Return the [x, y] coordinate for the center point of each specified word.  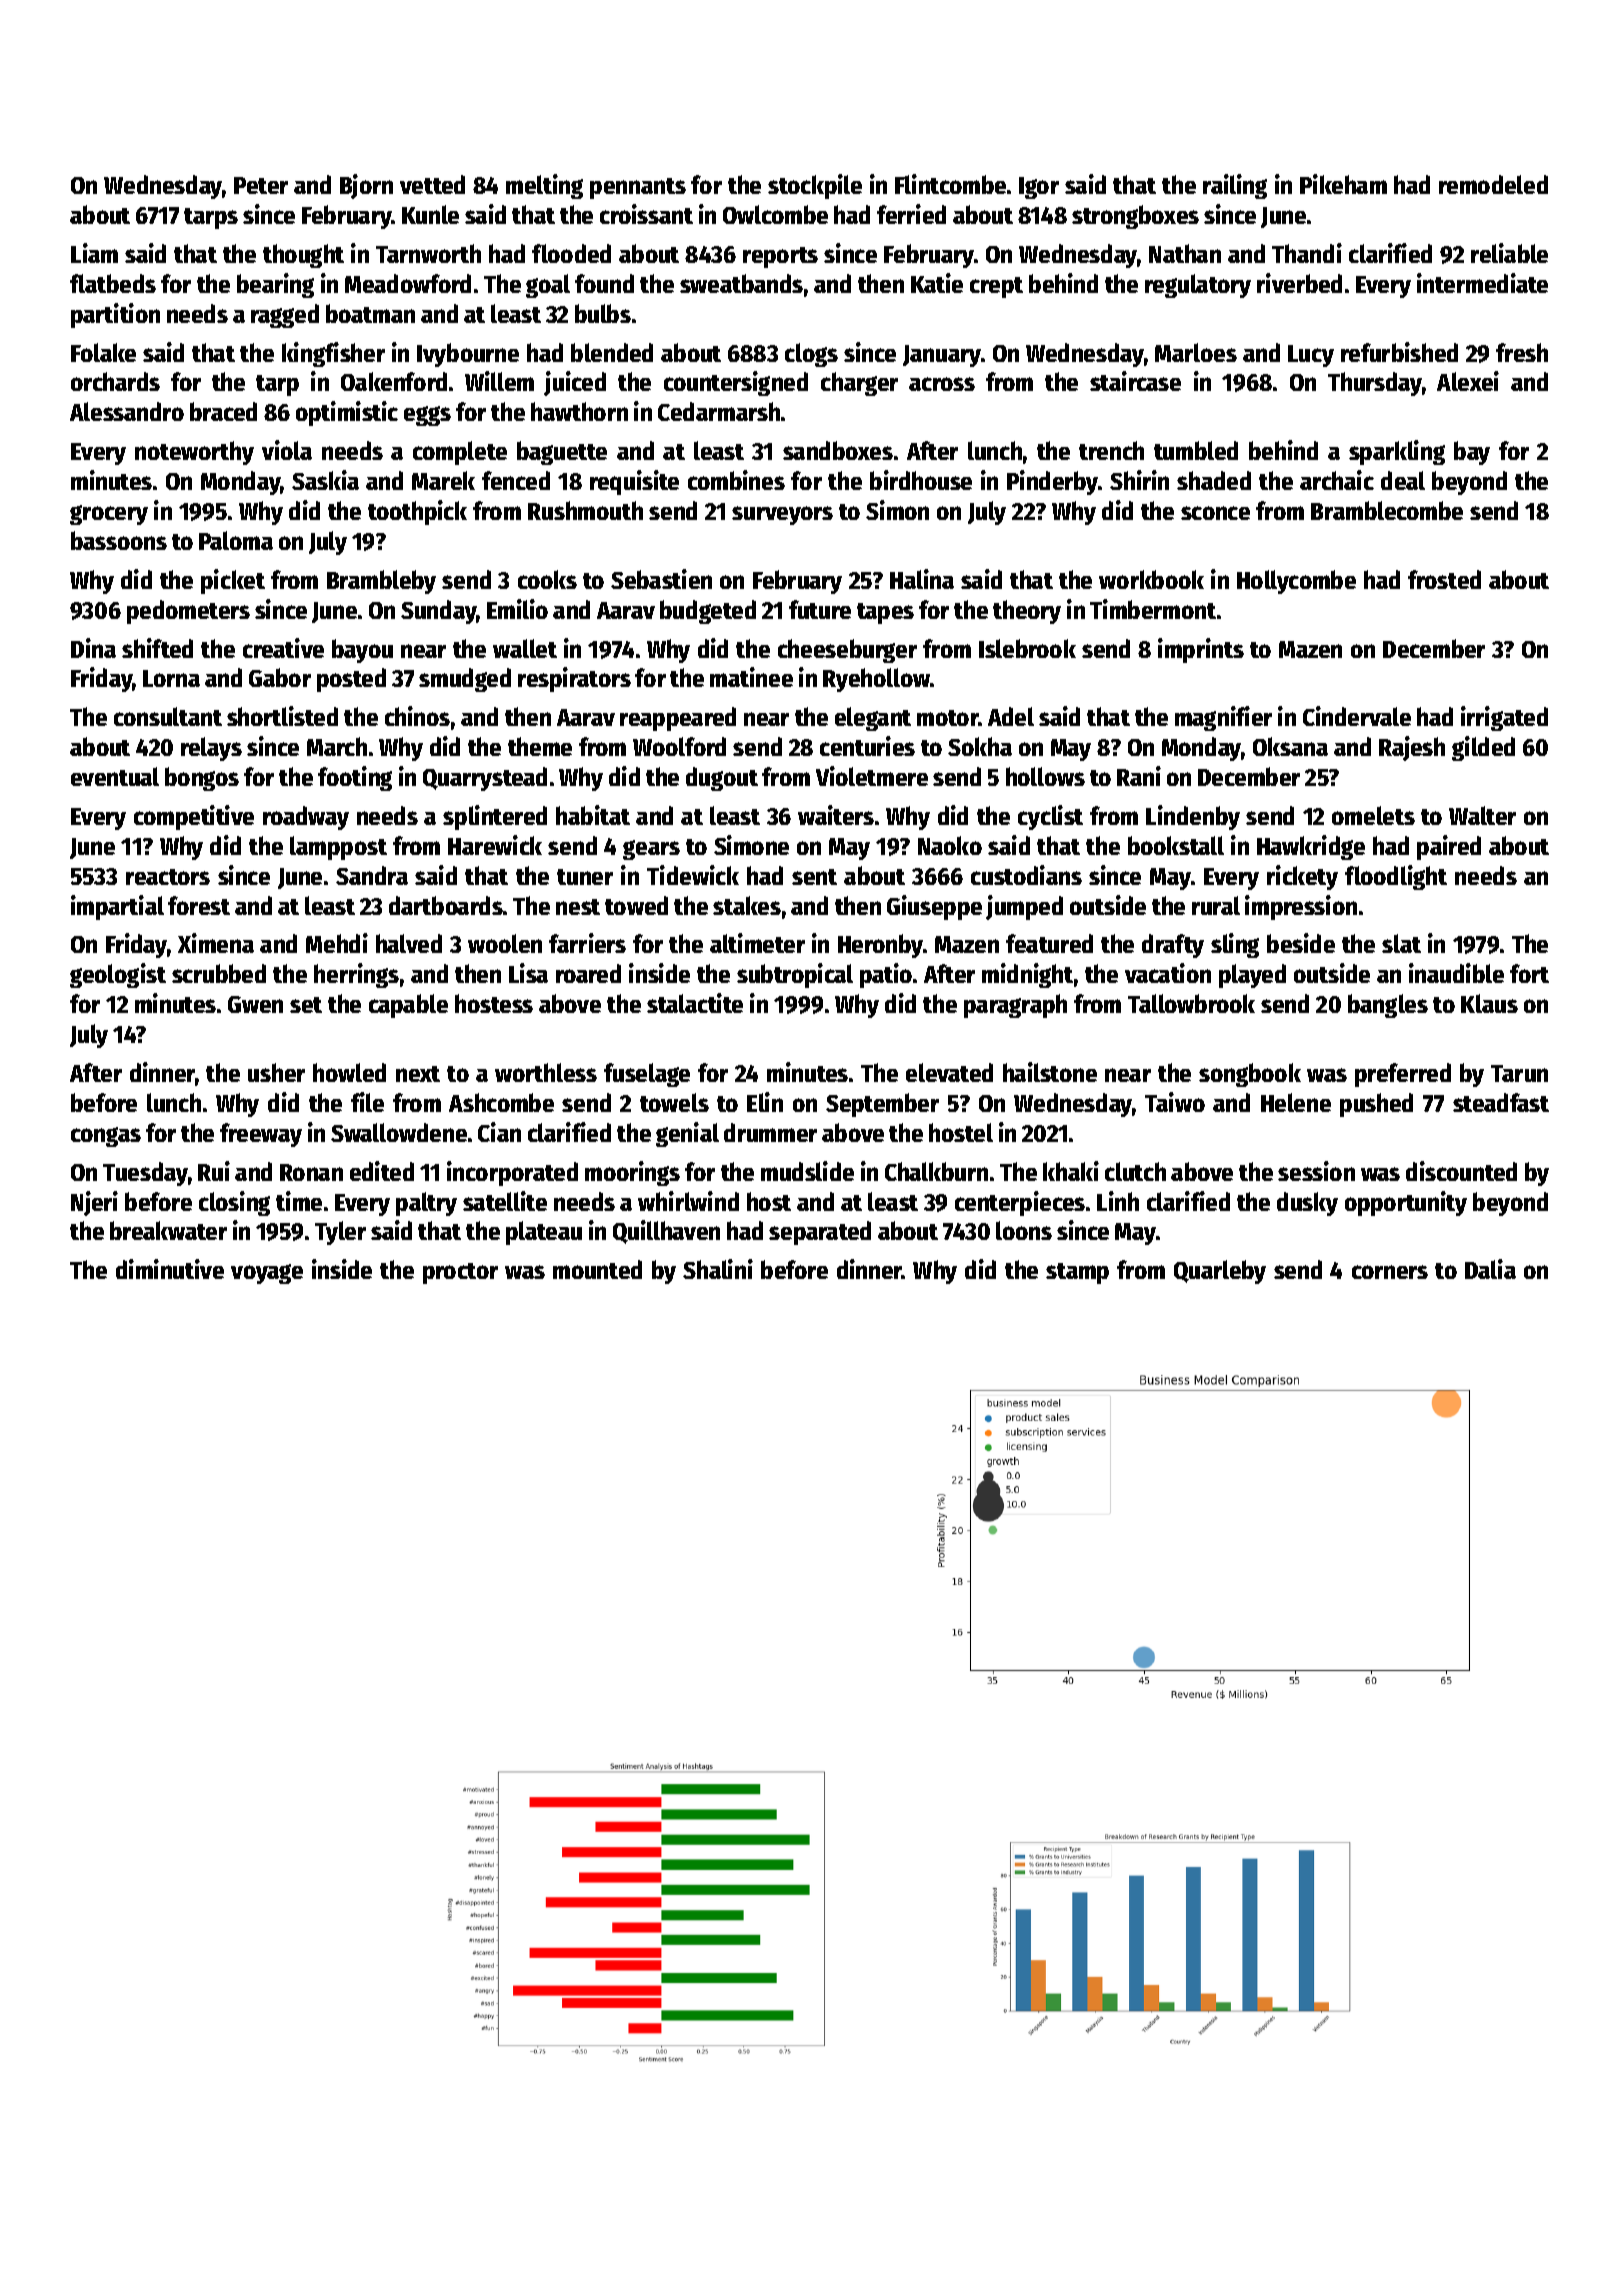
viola [287, 450]
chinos [417, 716]
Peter [261, 185]
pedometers [188, 612]
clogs [811, 355]
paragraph [1015, 1006]
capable [408, 1006]
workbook [1151, 579]
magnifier [1223, 718]
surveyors [782, 515]
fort [1529, 973]
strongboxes [1135, 217]
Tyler [340, 1233]
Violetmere [872, 776]
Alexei [1468, 381]
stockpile [815, 186]
